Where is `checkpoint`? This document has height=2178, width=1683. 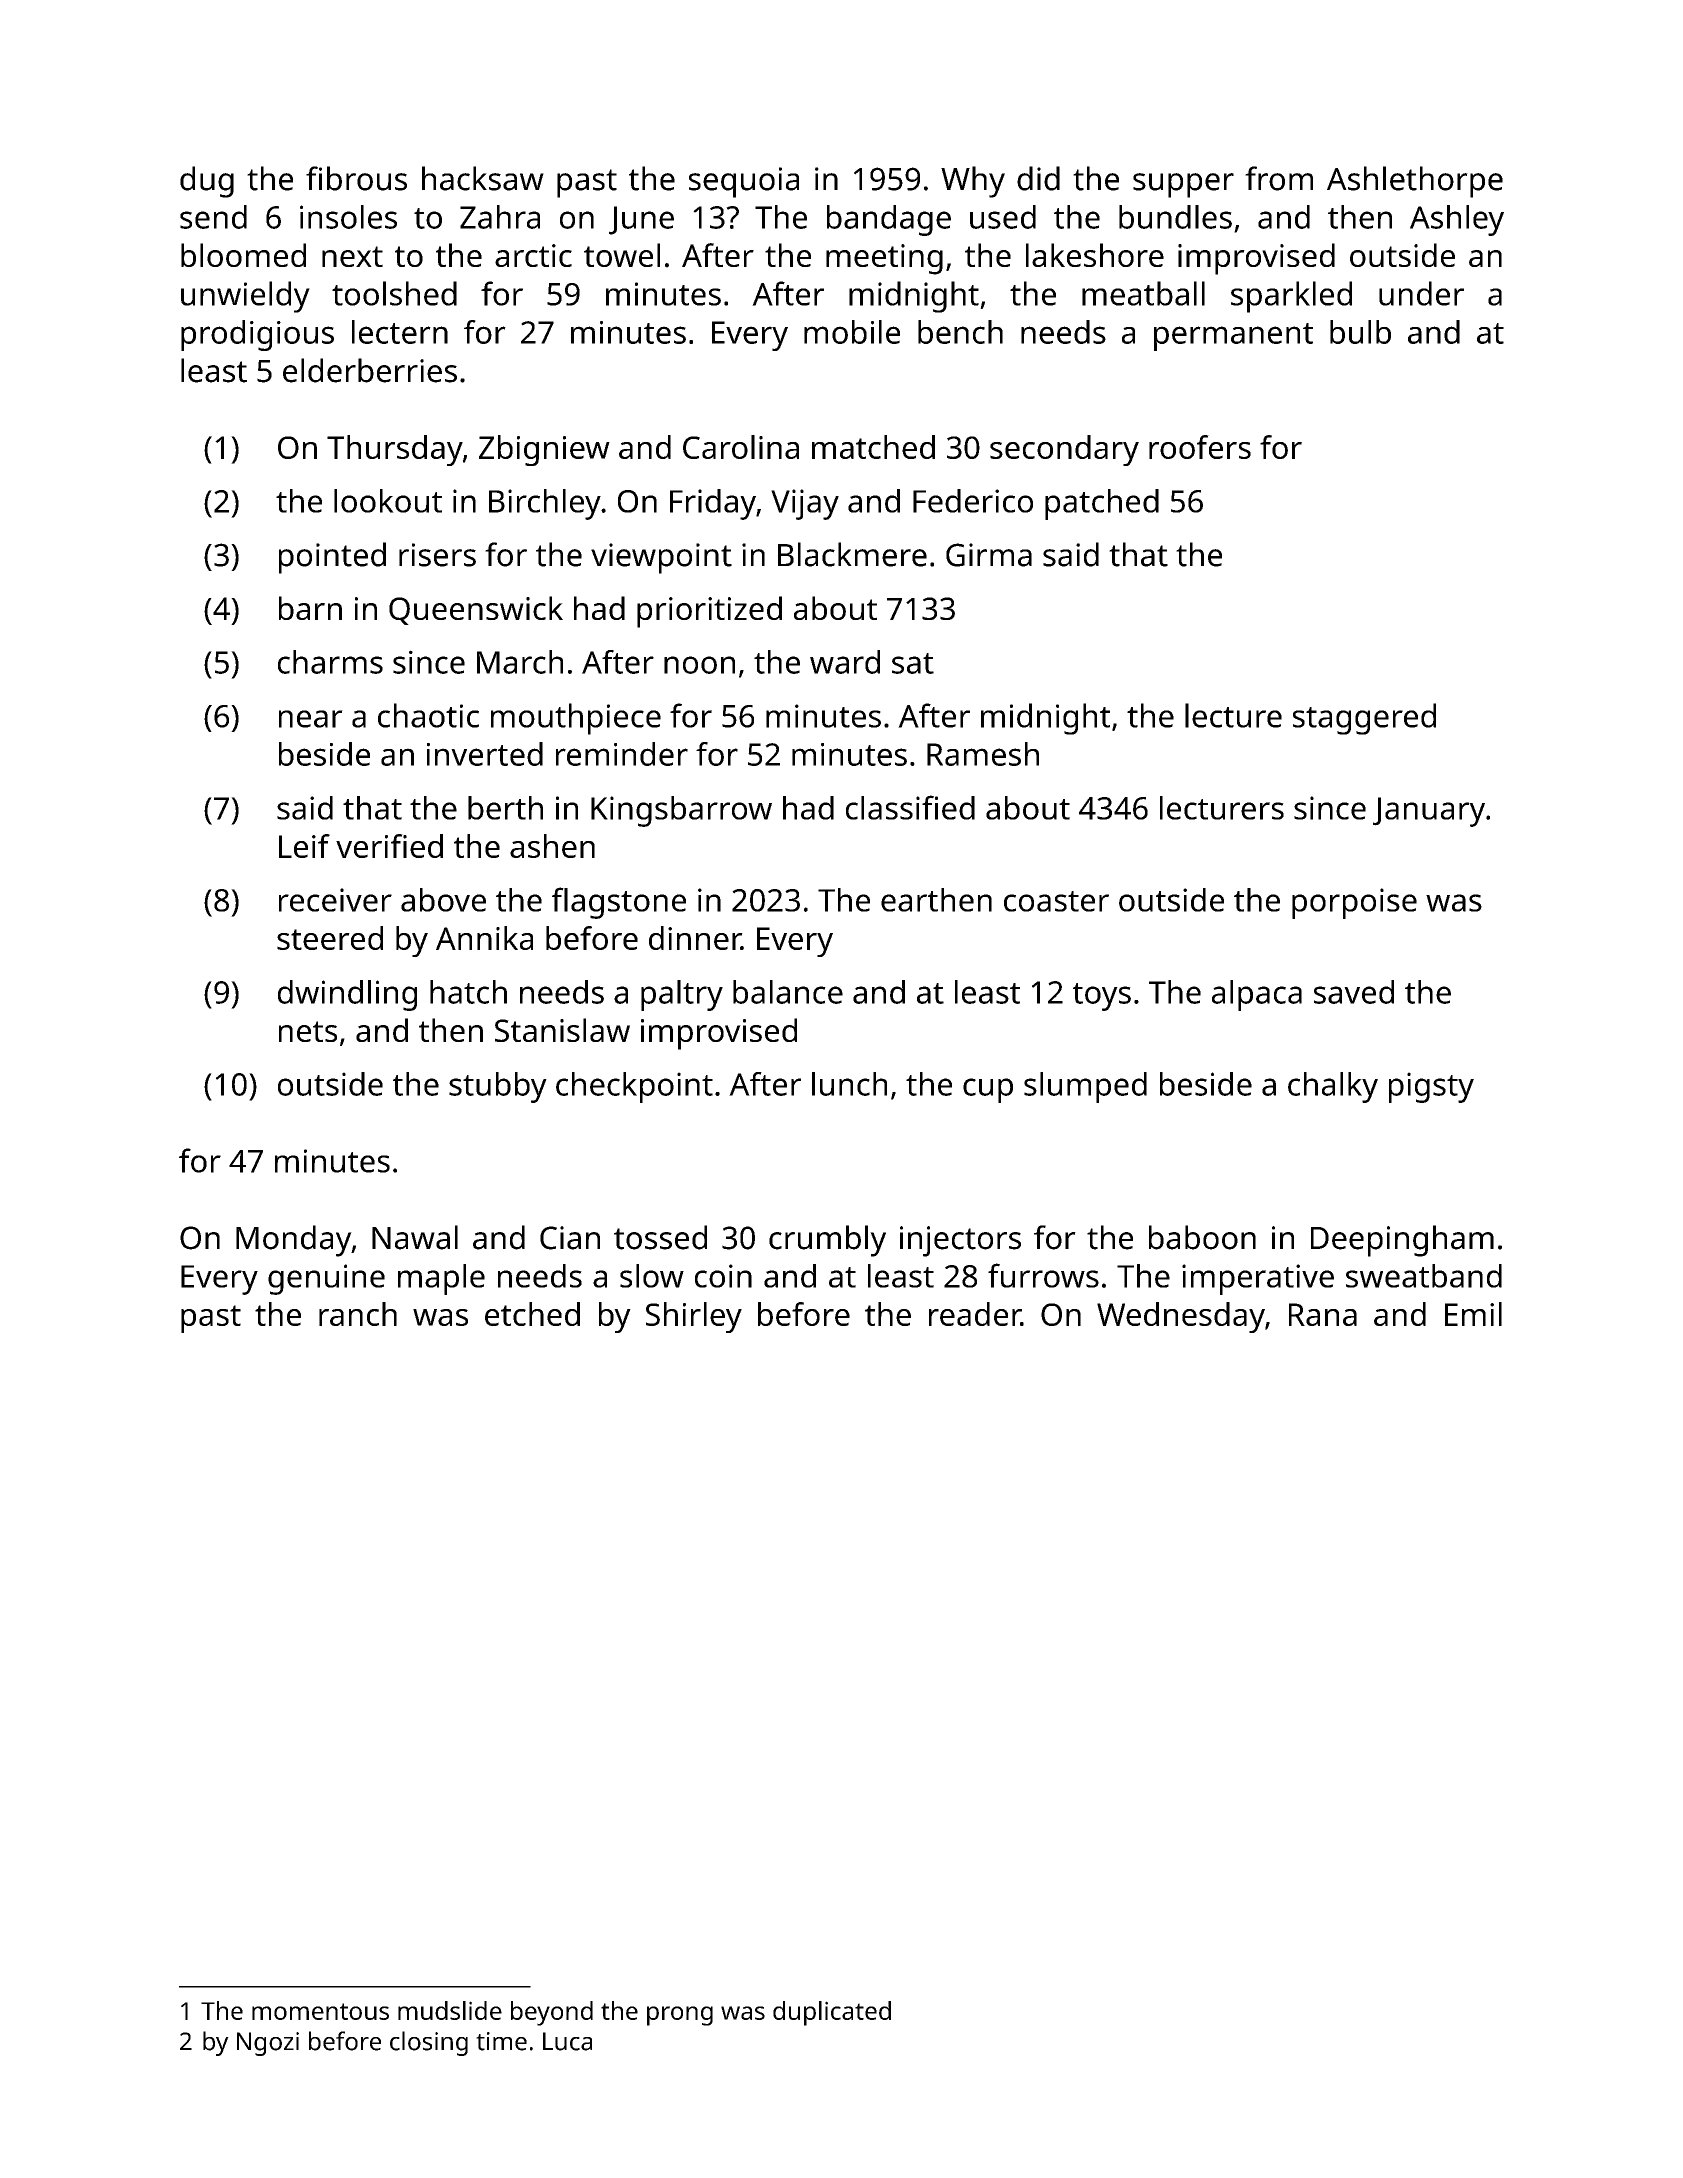
checkpoint is located at coordinates (634, 1087).
